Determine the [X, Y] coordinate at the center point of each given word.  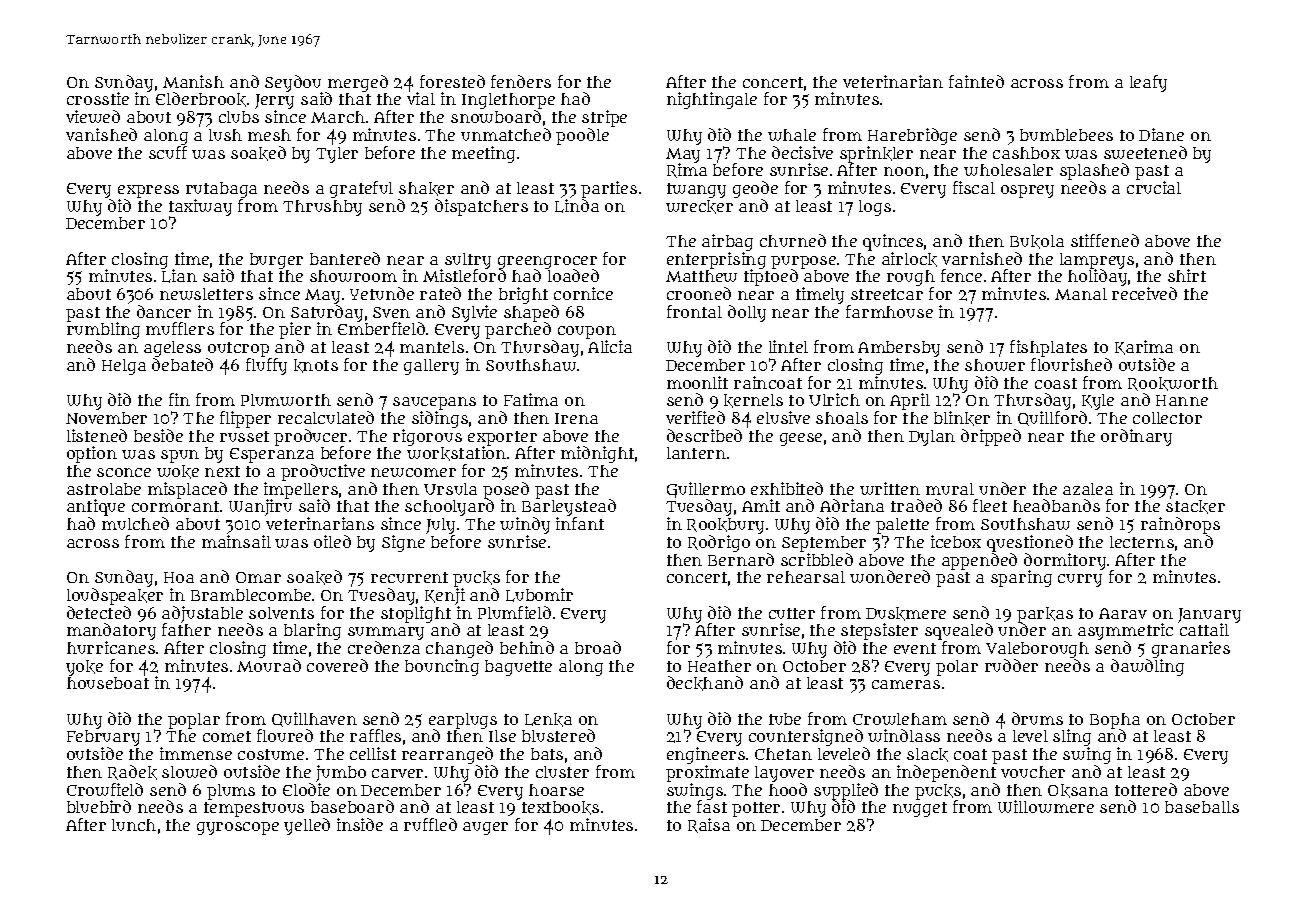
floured [285, 735]
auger [485, 828]
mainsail [236, 541]
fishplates [1048, 348]
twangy [696, 190]
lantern [696, 453]
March [338, 117]
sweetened [1145, 152]
